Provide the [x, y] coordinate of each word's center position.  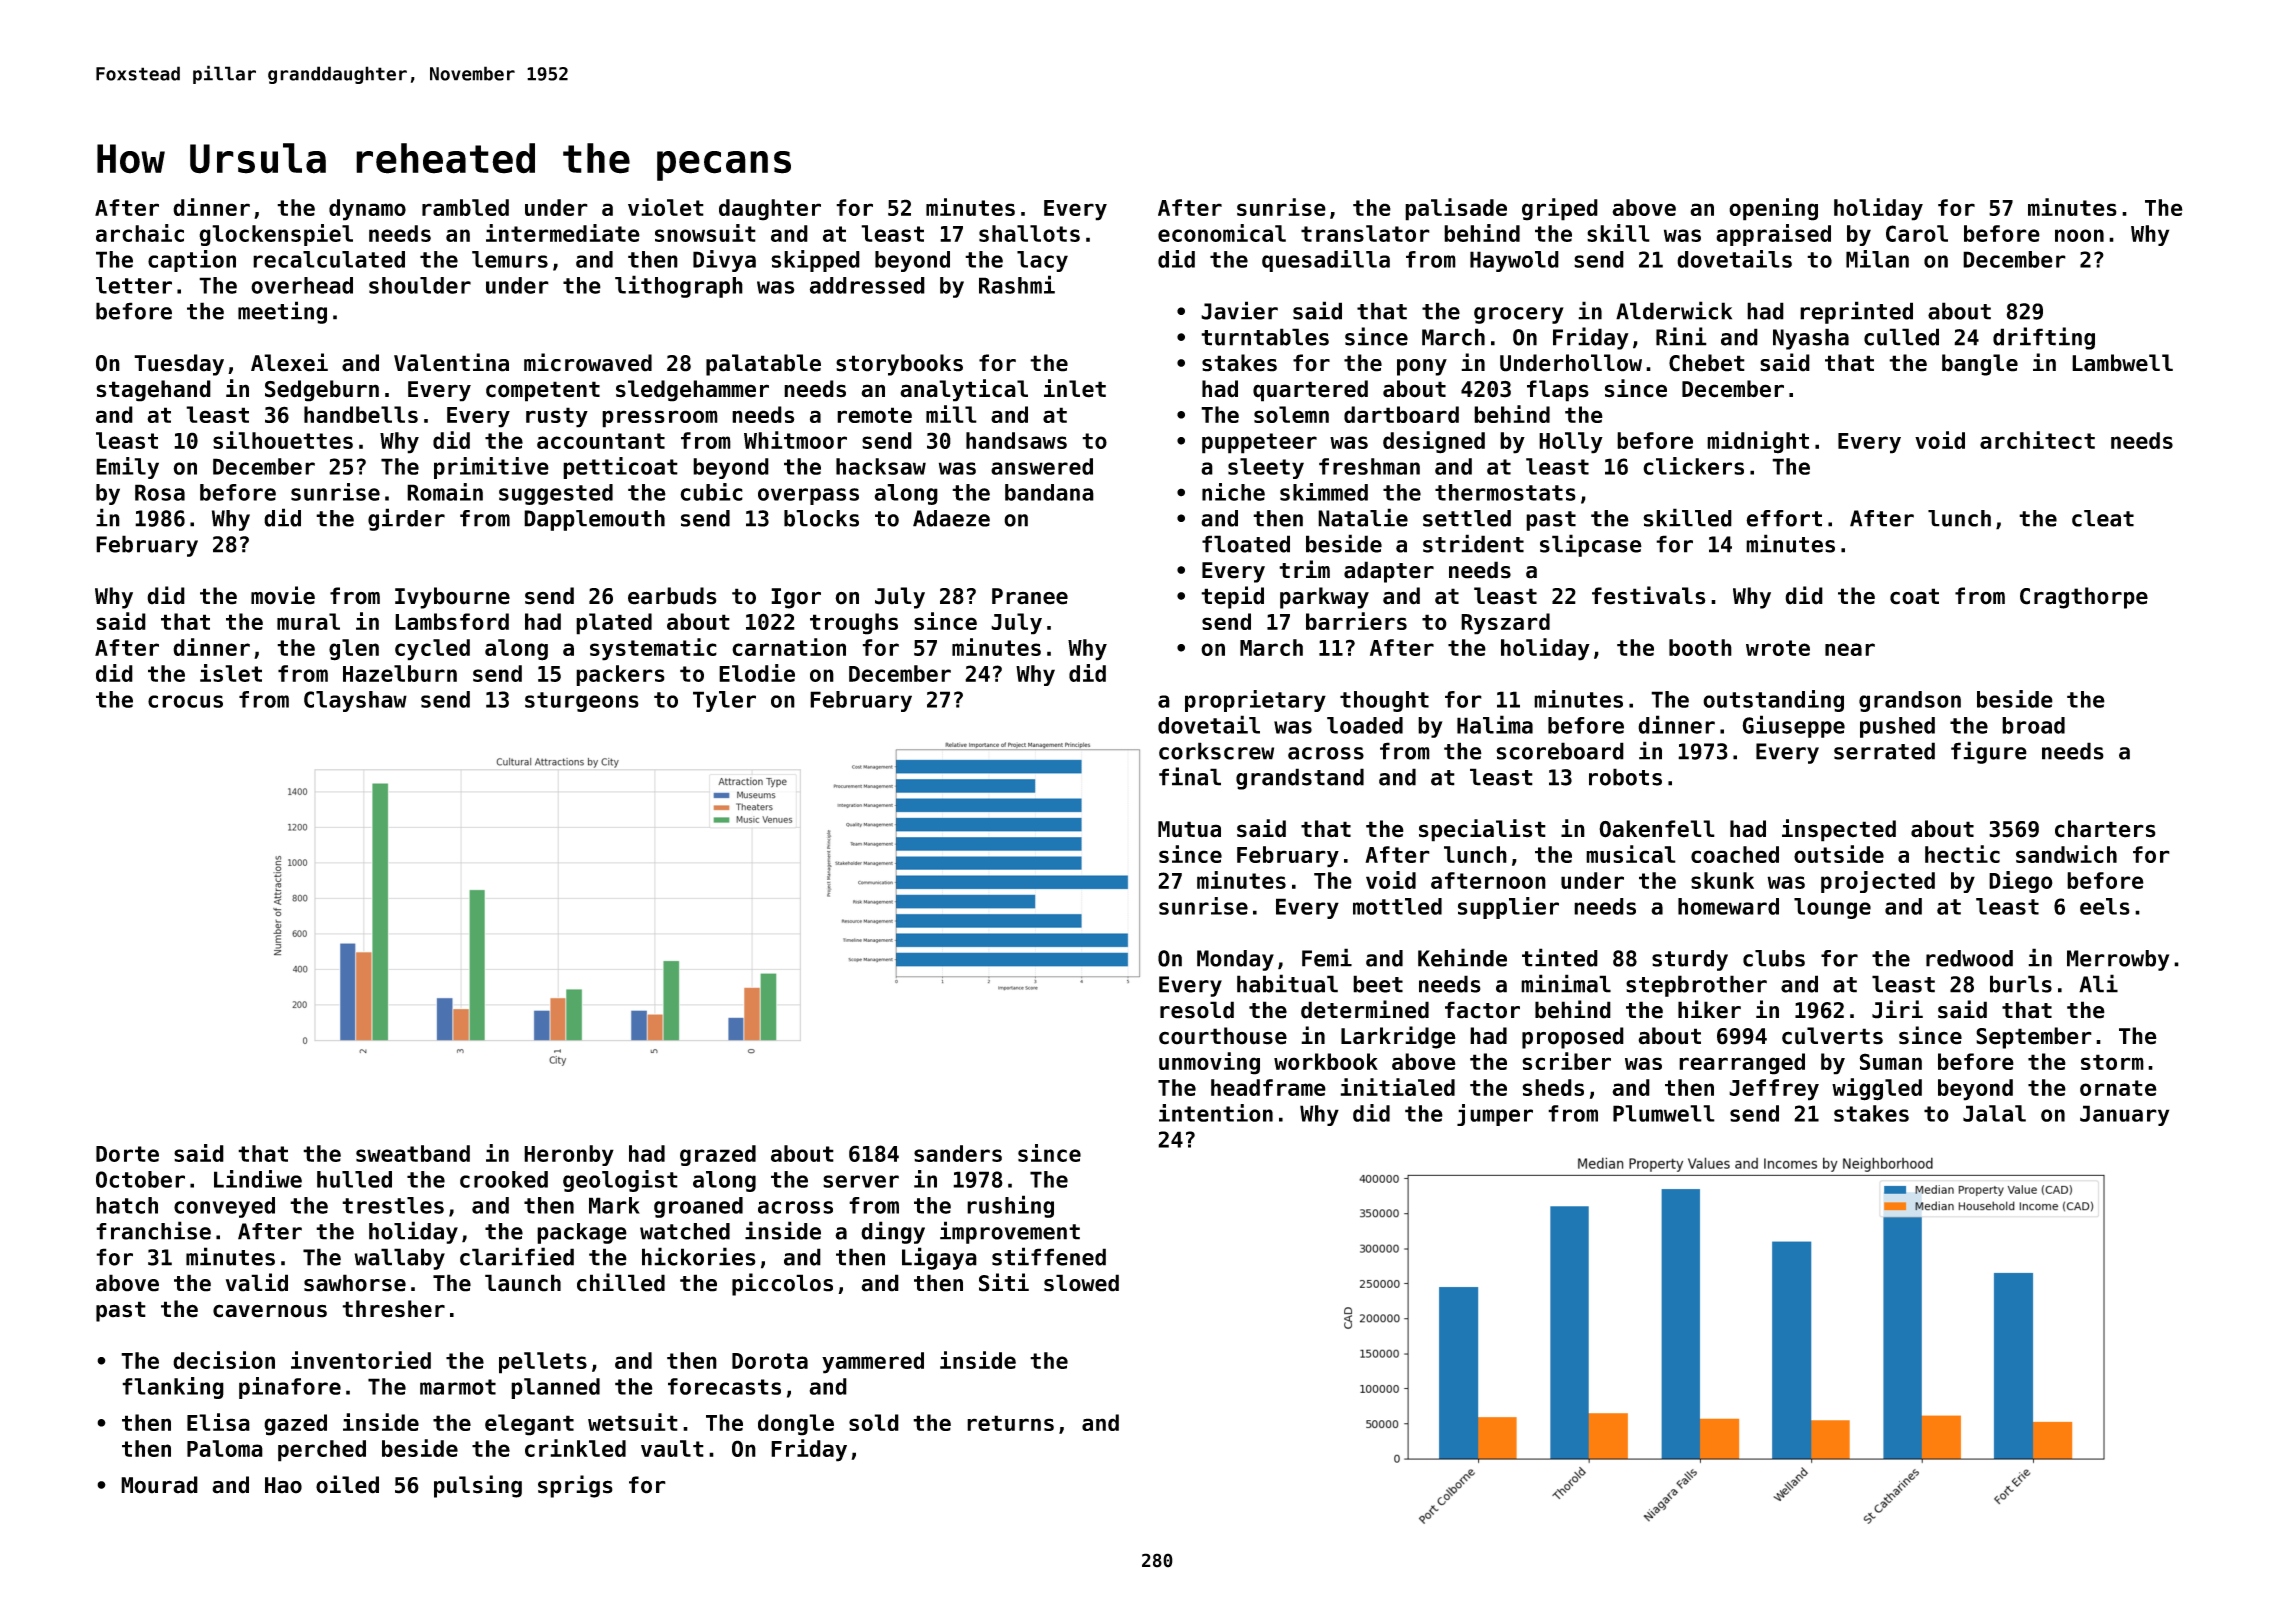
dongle [796, 1425]
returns [1010, 1423]
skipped [815, 261]
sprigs [575, 1486]
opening [1773, 209]
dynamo [367, 210]
